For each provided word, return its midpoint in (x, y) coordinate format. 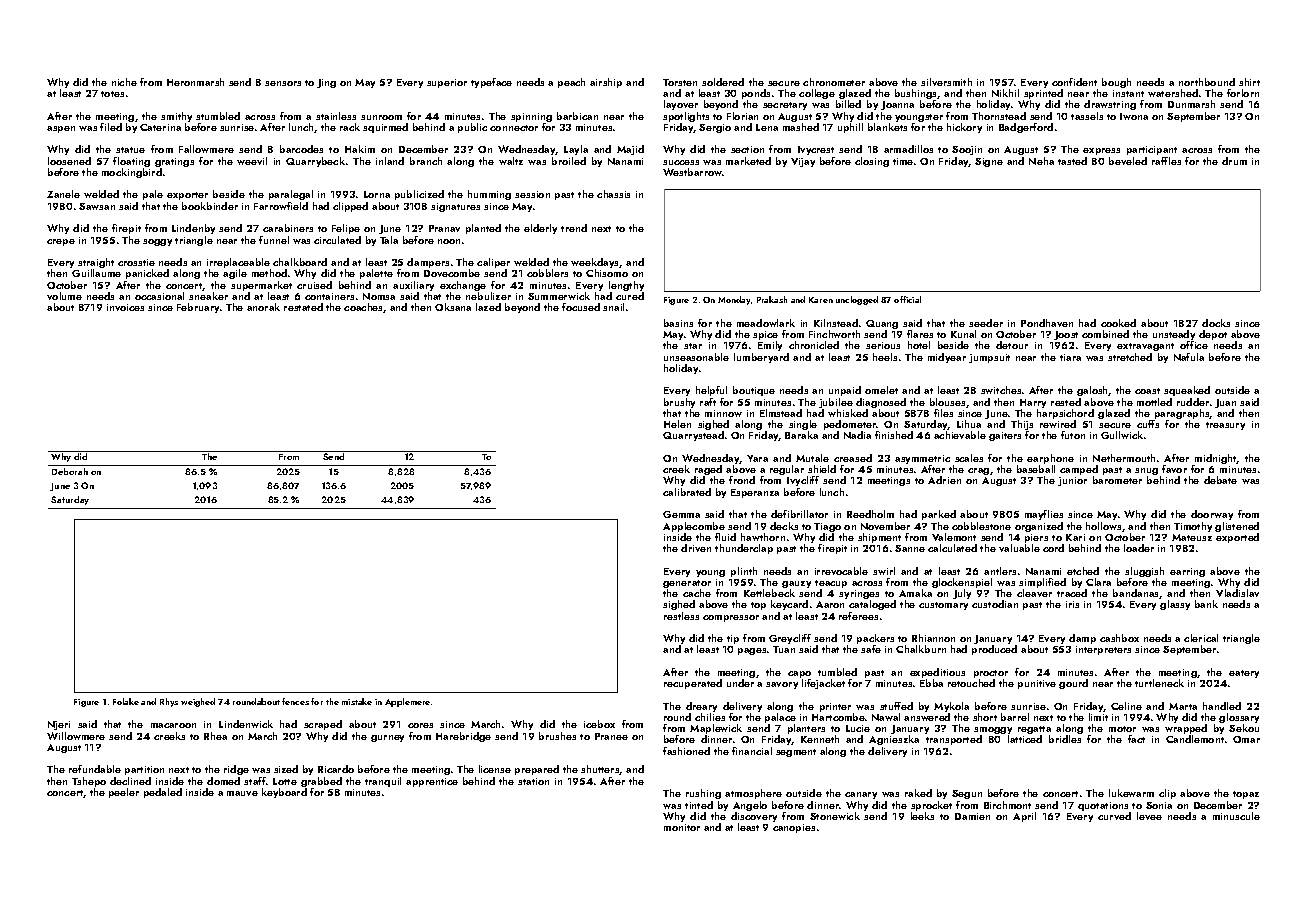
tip (733, 639)
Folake (126, 701)
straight (96, 263)
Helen (677, 424)
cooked (1118, 323)
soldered (723, 82)
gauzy (796, 584)
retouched (971, 683)
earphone (1050, 459)
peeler (124, 793)
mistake (357, 701)
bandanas (1136, 594)
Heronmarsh (195, 82)
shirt (1249, 82)
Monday (734, 300)
